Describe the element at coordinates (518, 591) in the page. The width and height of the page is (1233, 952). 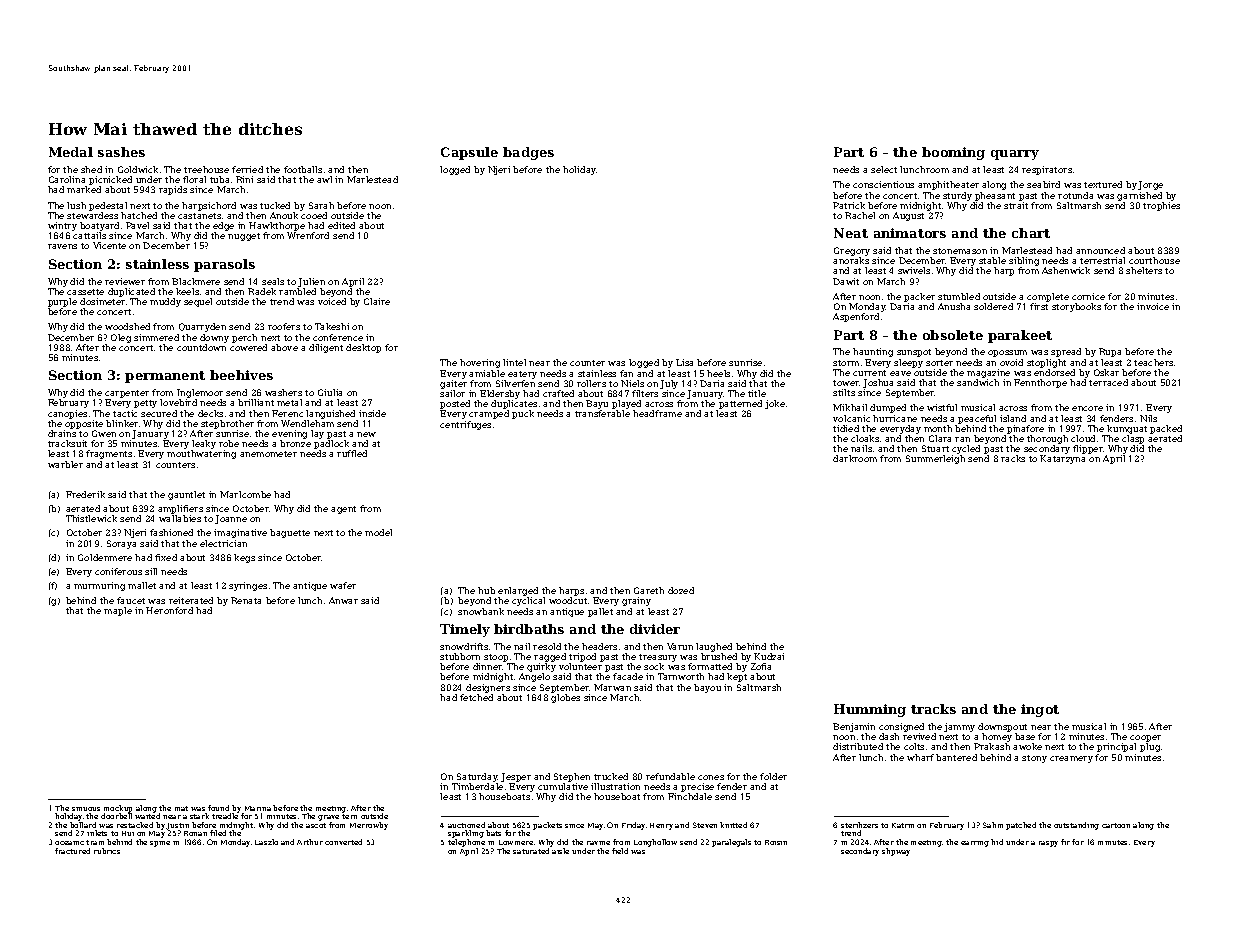
I see `enlarged` at that location.
